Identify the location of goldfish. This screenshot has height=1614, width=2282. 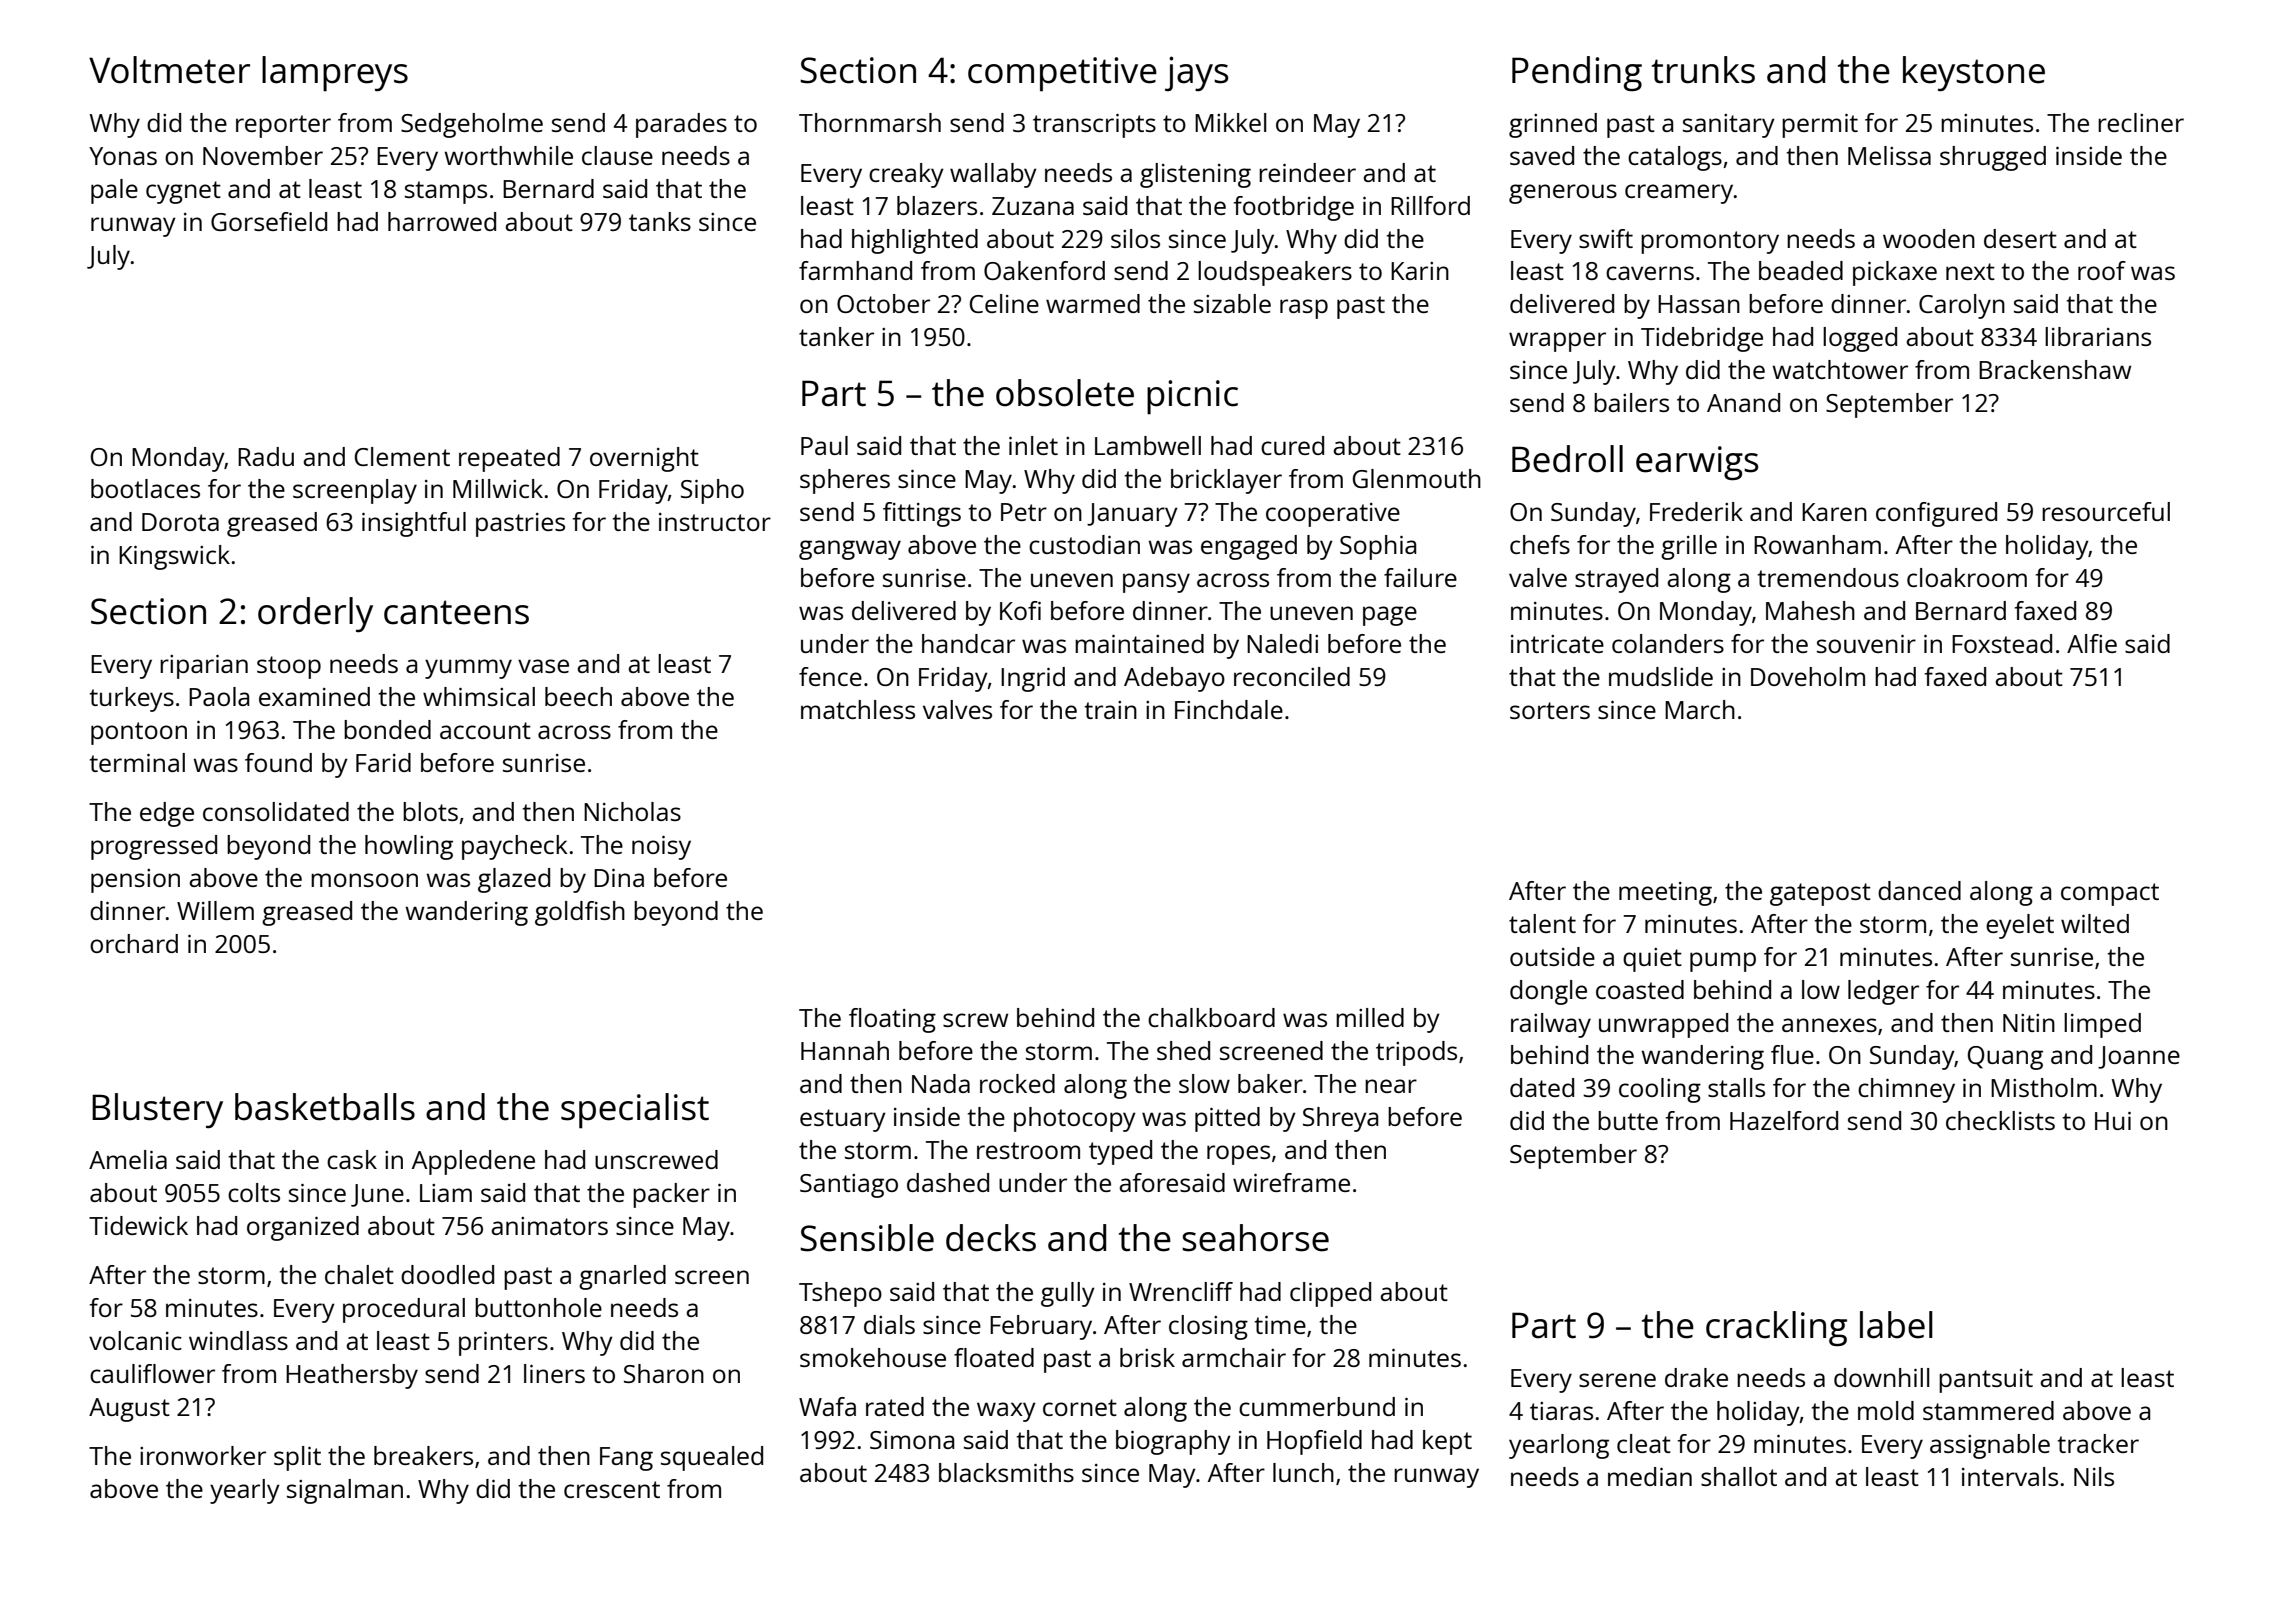
(580, 913).
